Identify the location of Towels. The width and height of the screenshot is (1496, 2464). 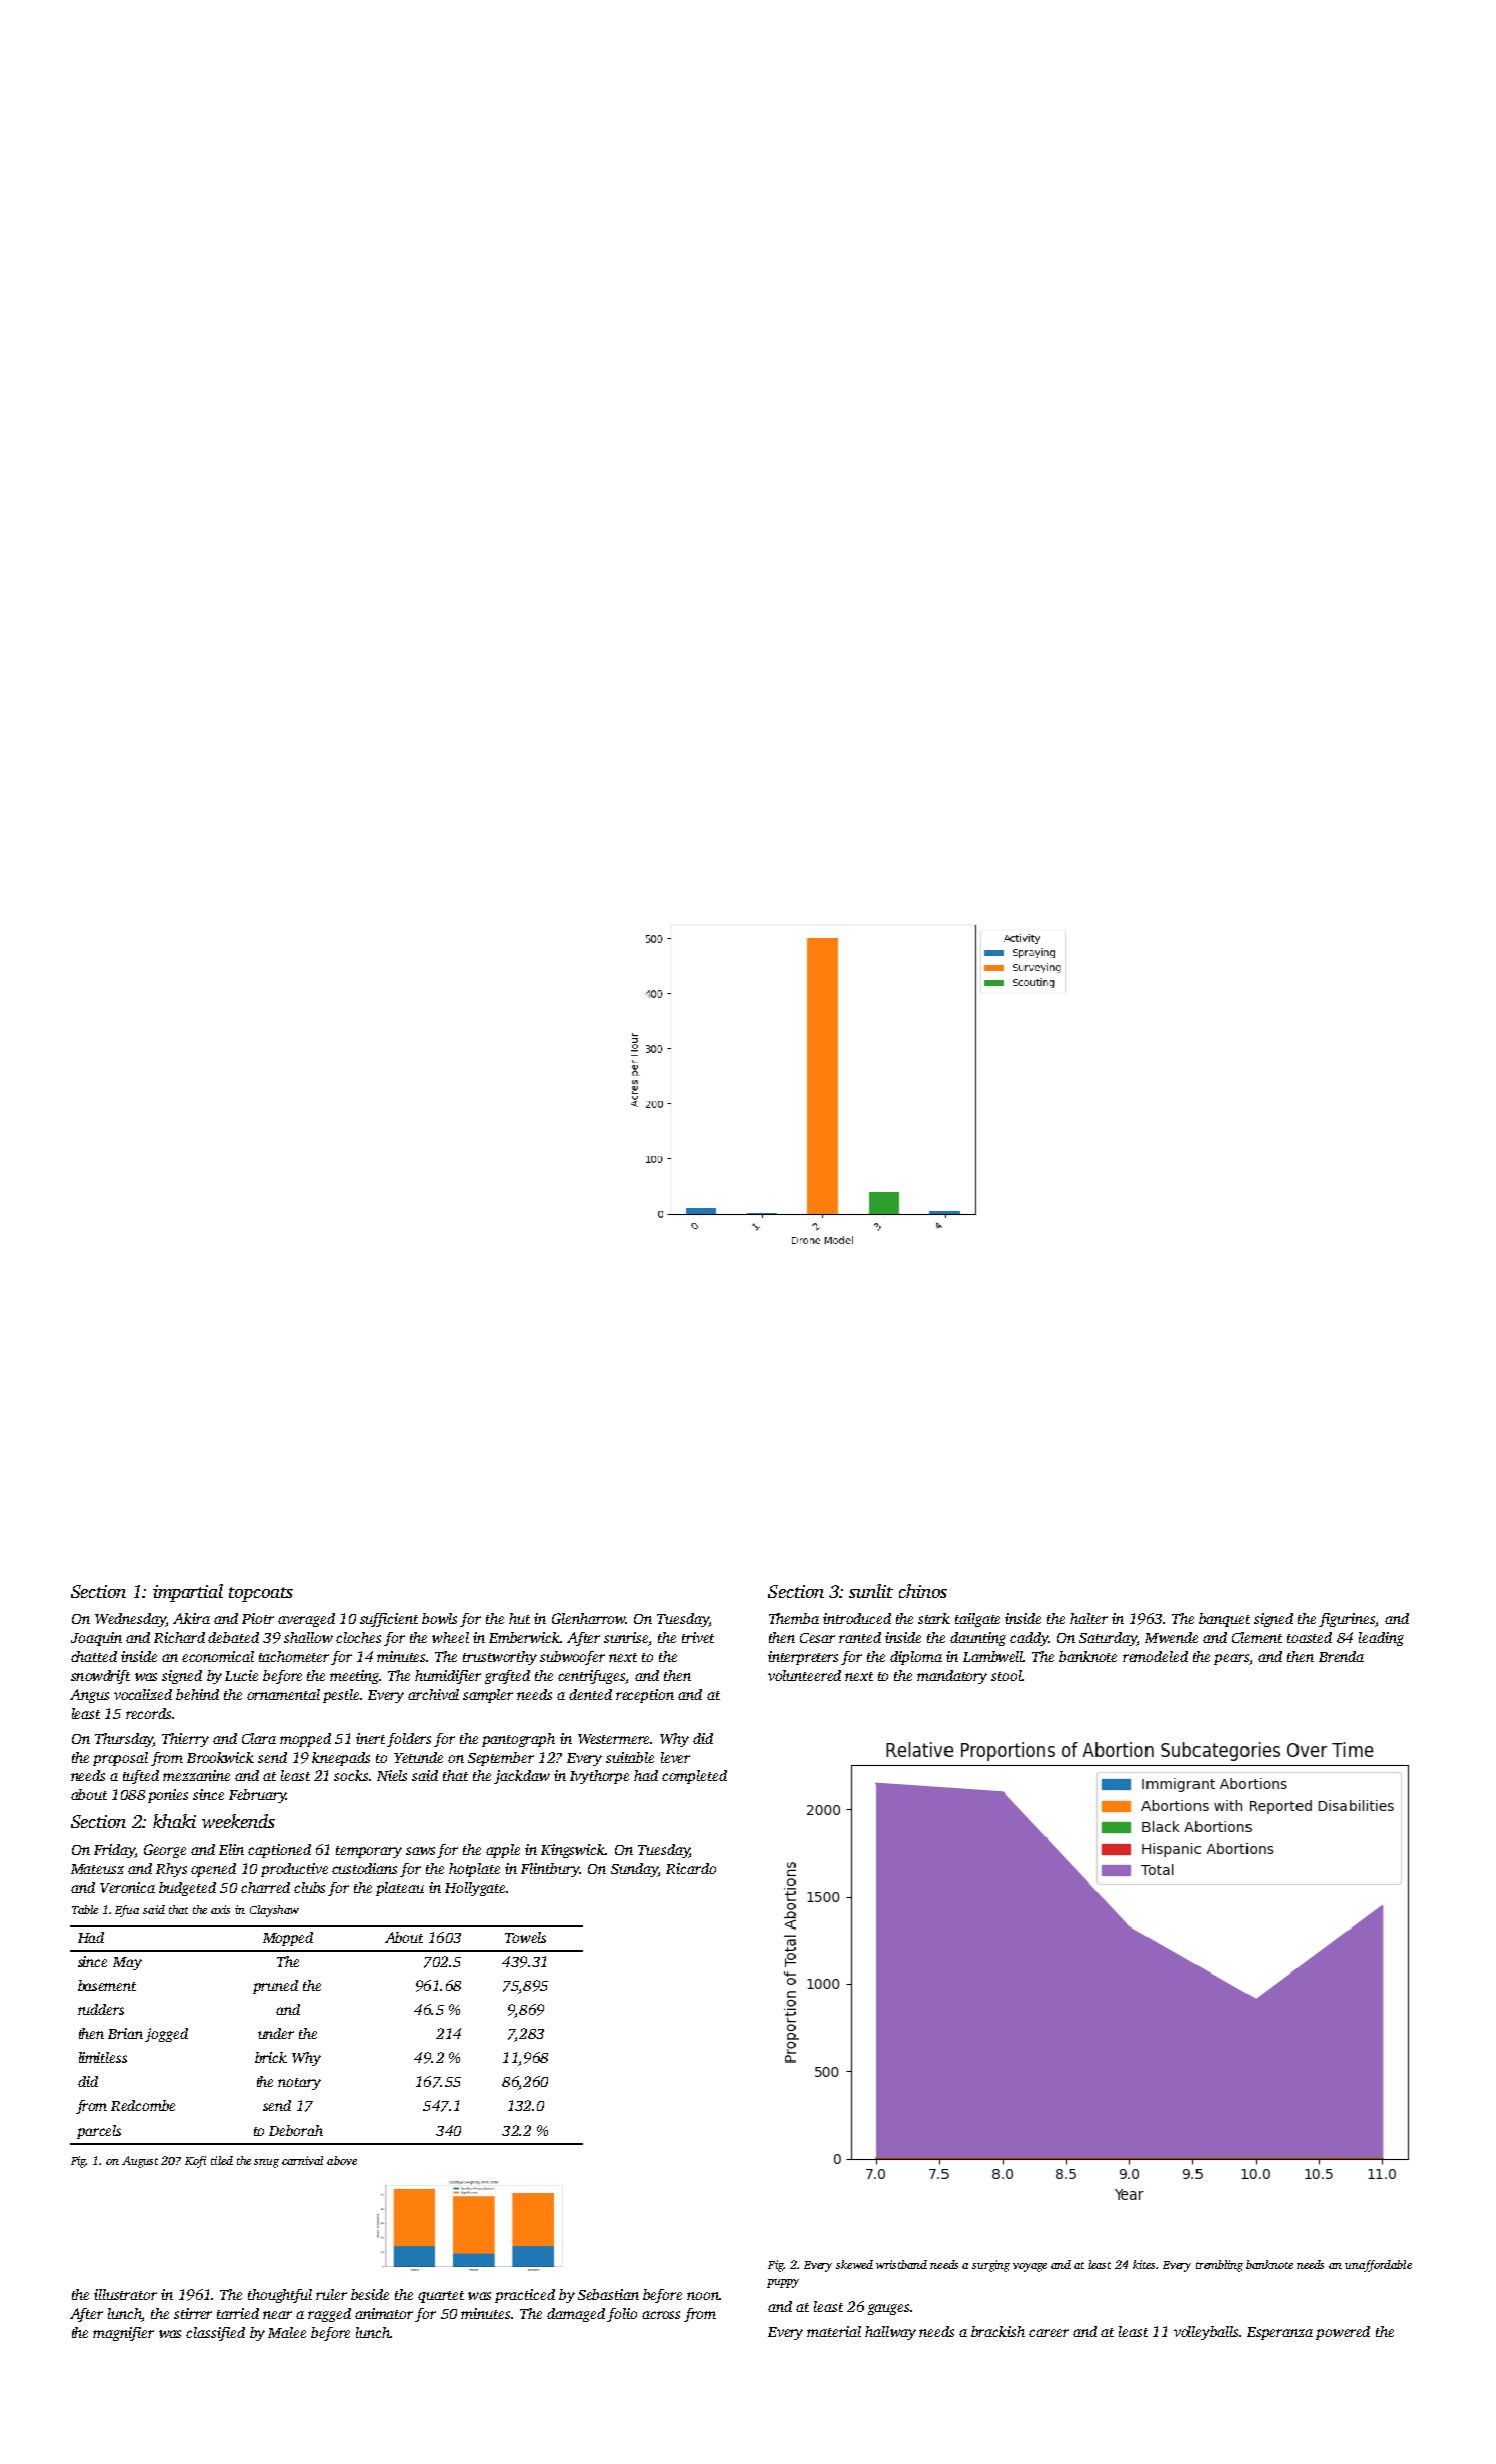
(525, 1937).
